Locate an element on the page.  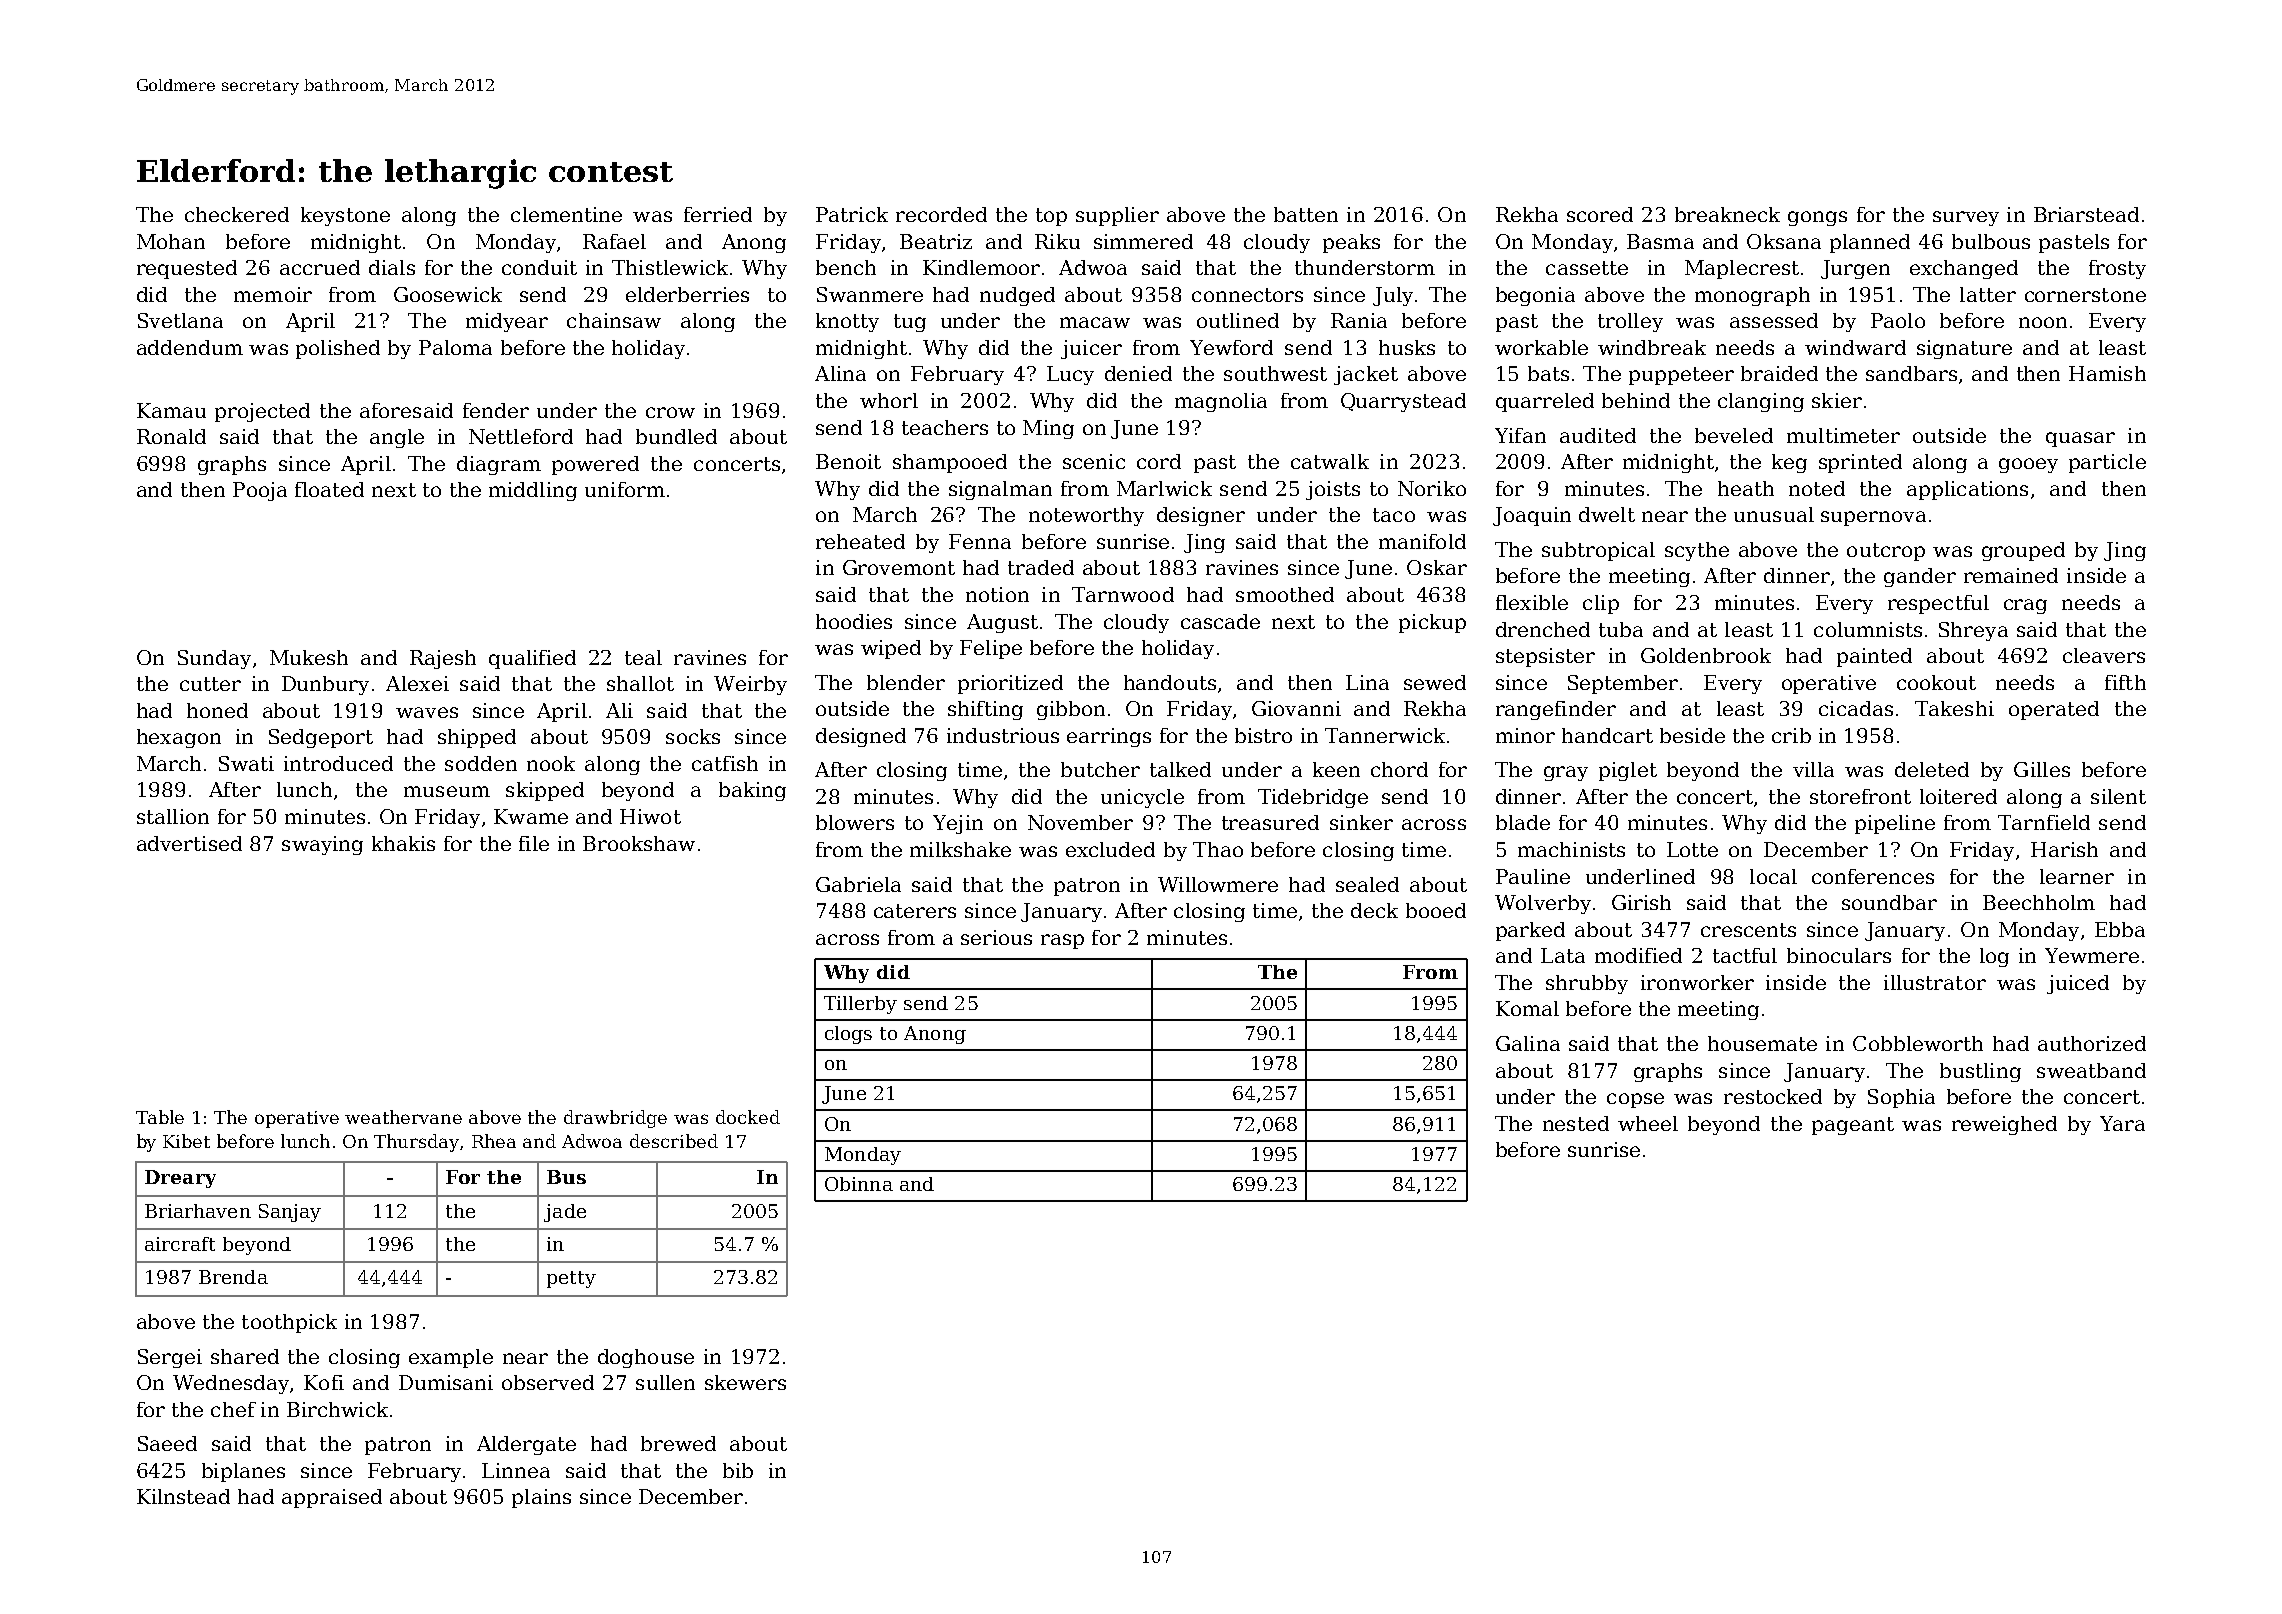
manifold is located at coordinates (1422, 541).
